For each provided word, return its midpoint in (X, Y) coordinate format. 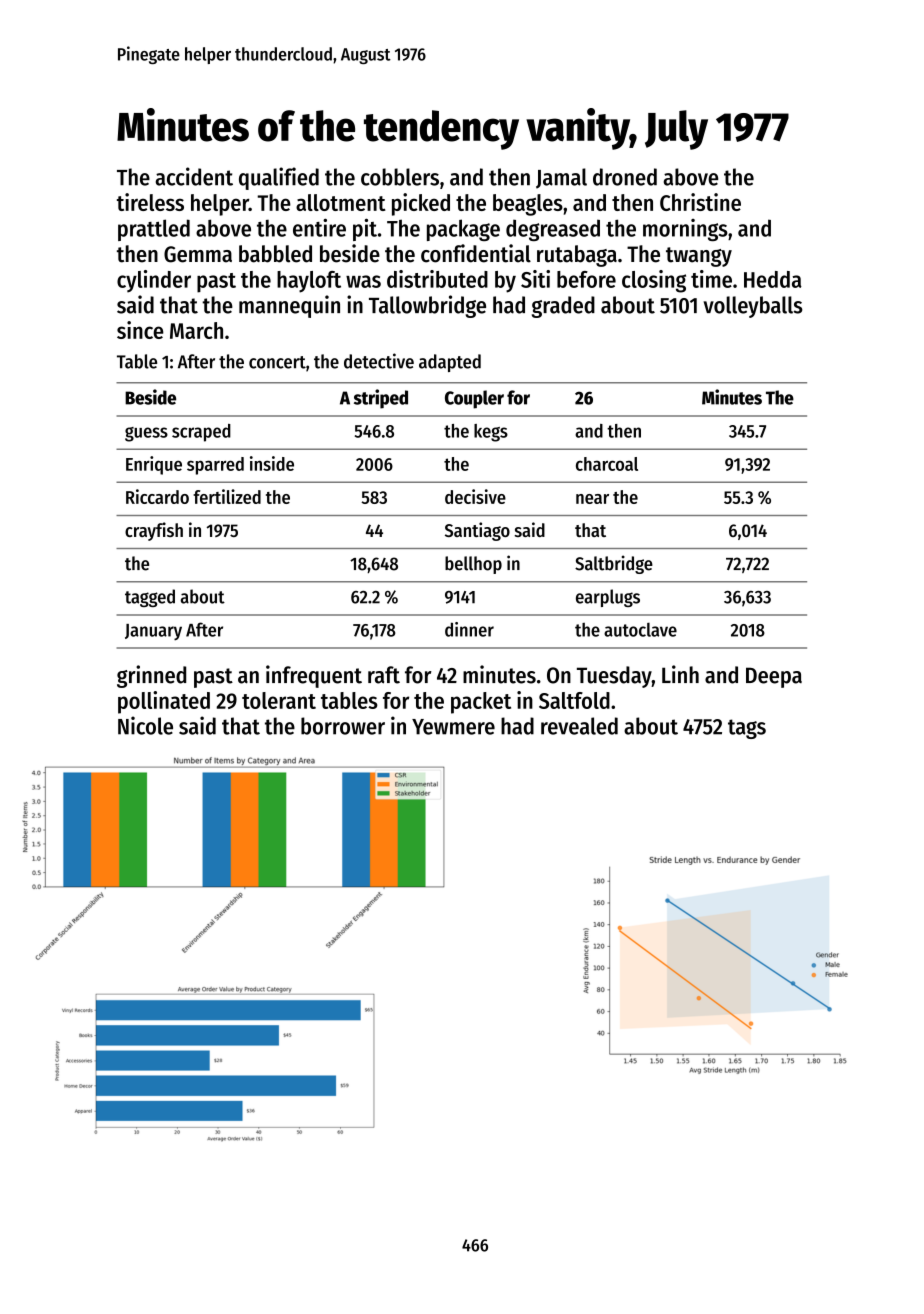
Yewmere (453, 727)
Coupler (474, 399)
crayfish (154, 531)
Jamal (561, 178)
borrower (343, 726)
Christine (700, 202)
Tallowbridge (427, 306)
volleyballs (753, 307)
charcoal (607, 464)
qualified (279, 178)
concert (277, 362)
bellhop (473, 565)
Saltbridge (614, 564)
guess (146, 434)
